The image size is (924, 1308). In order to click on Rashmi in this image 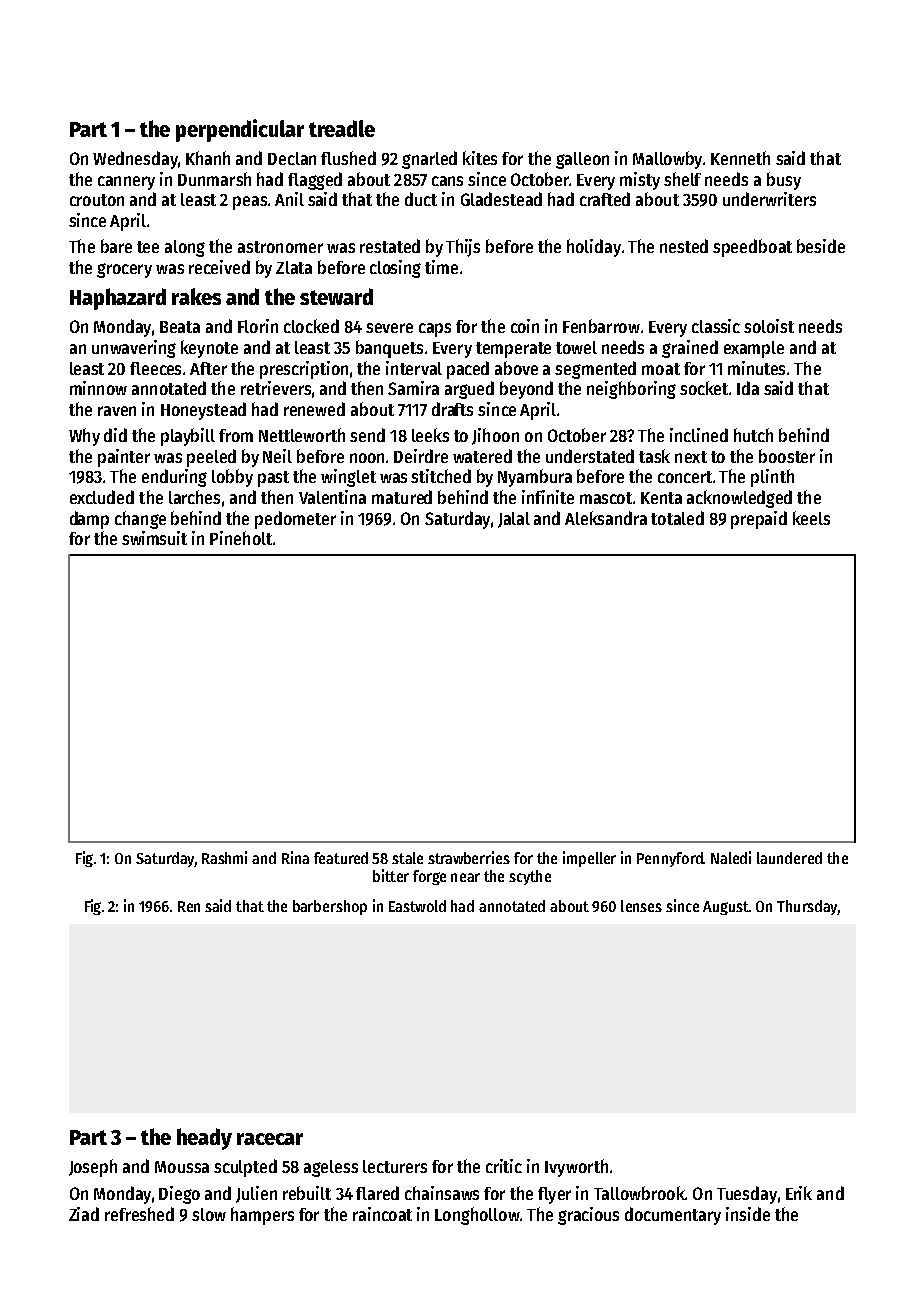, I will do `click(224, 857)`.
